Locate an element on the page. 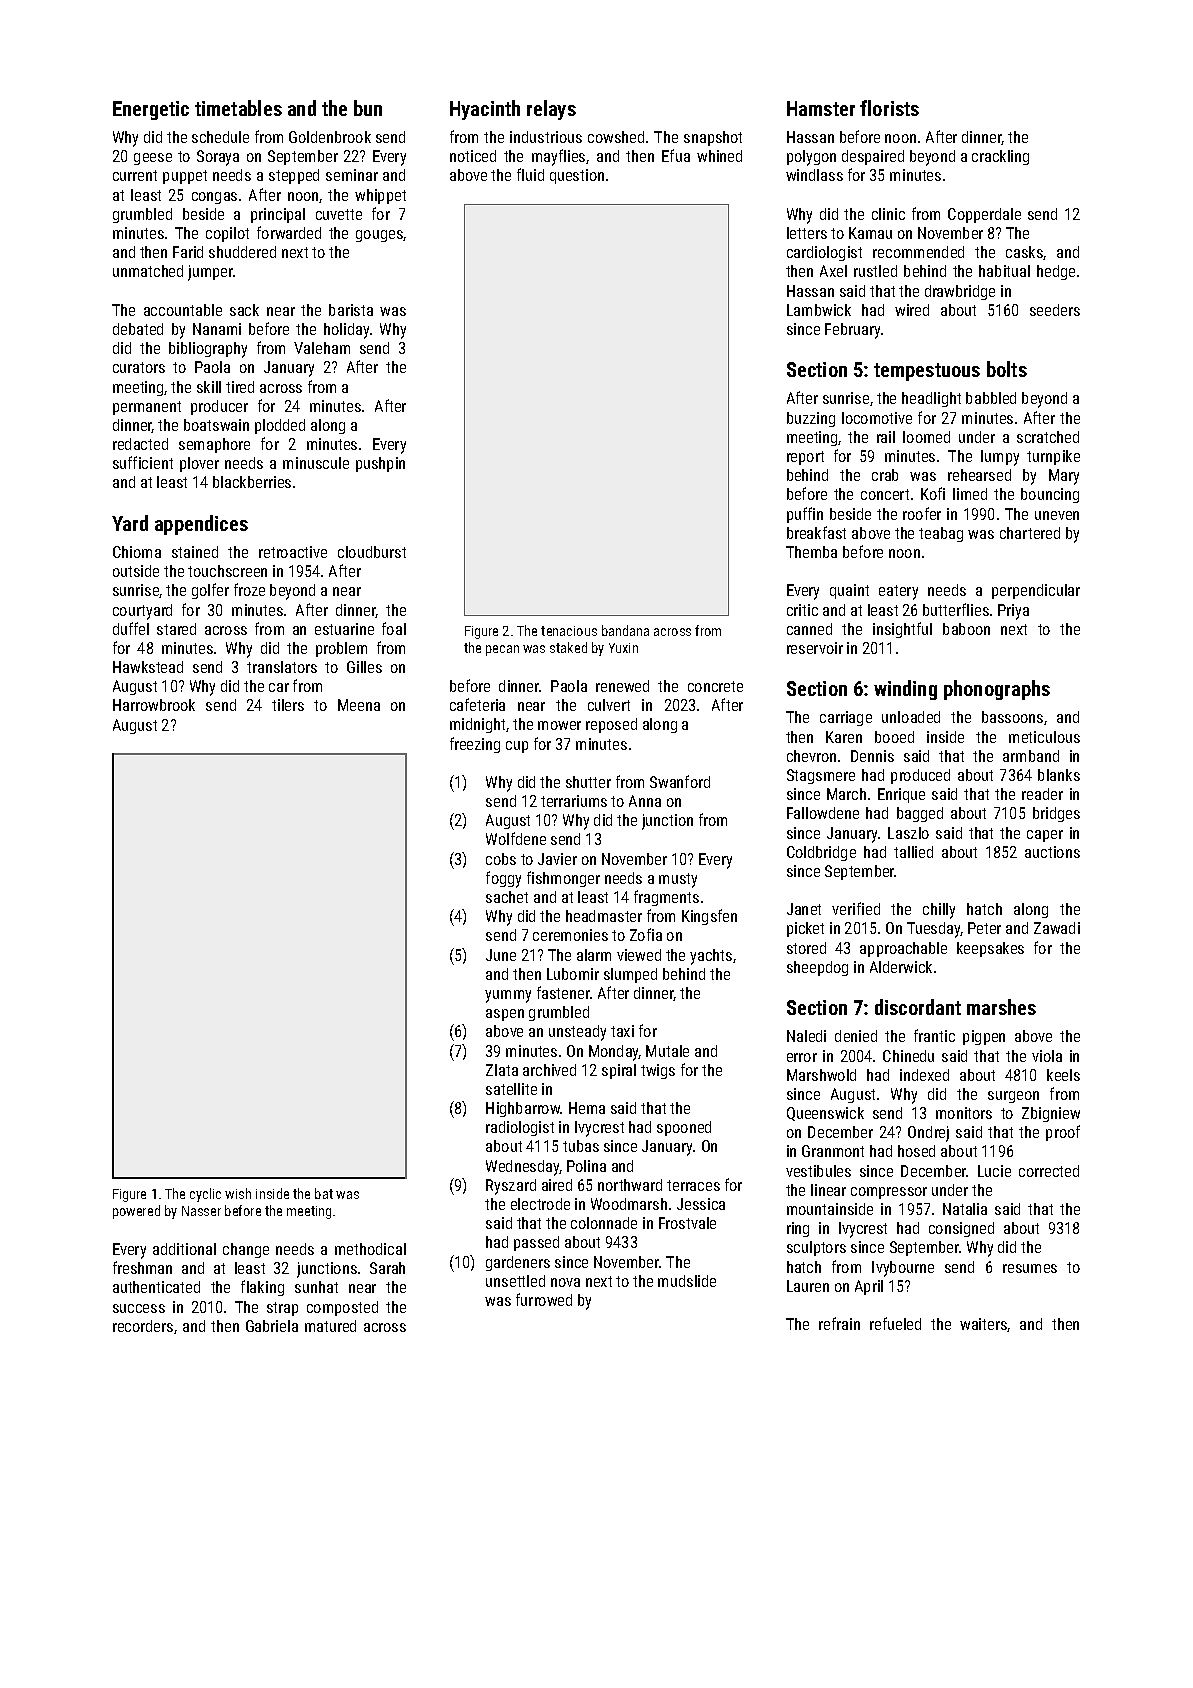 This image has width=1193, height=1688. debated is located at coordinates (138, 329).
